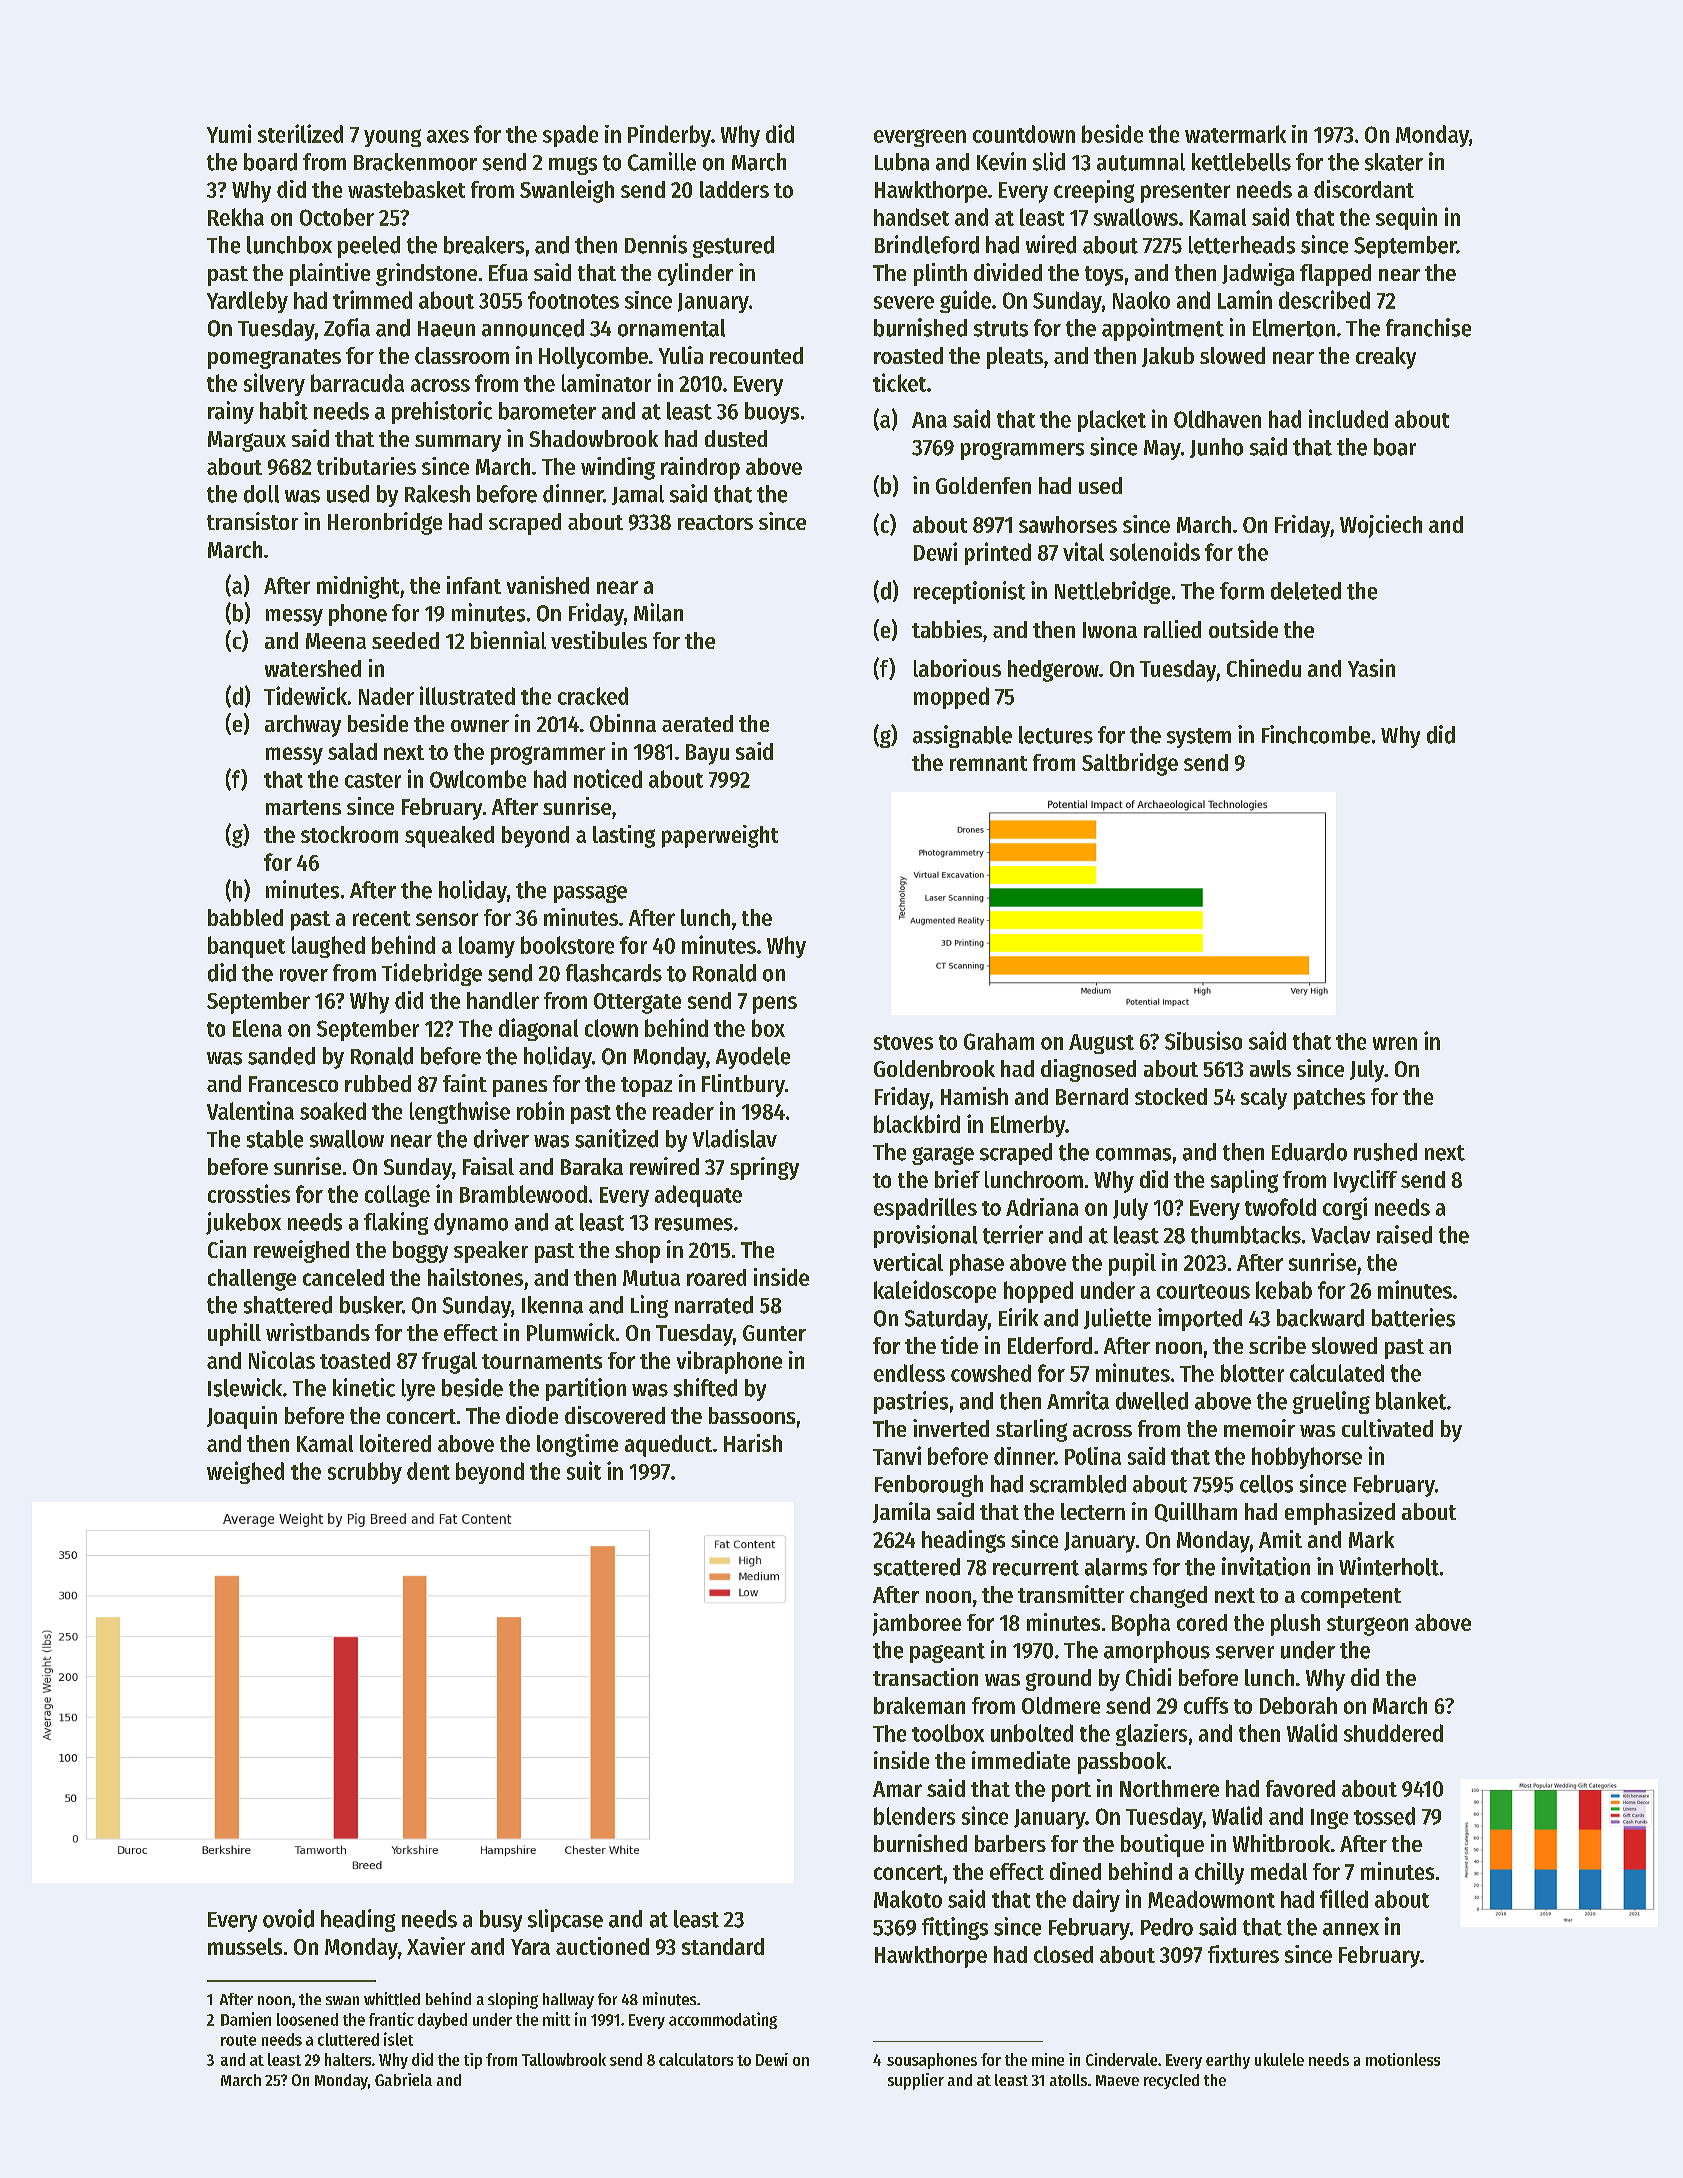  I want to click on Gabriela, so click(403, 2079).
